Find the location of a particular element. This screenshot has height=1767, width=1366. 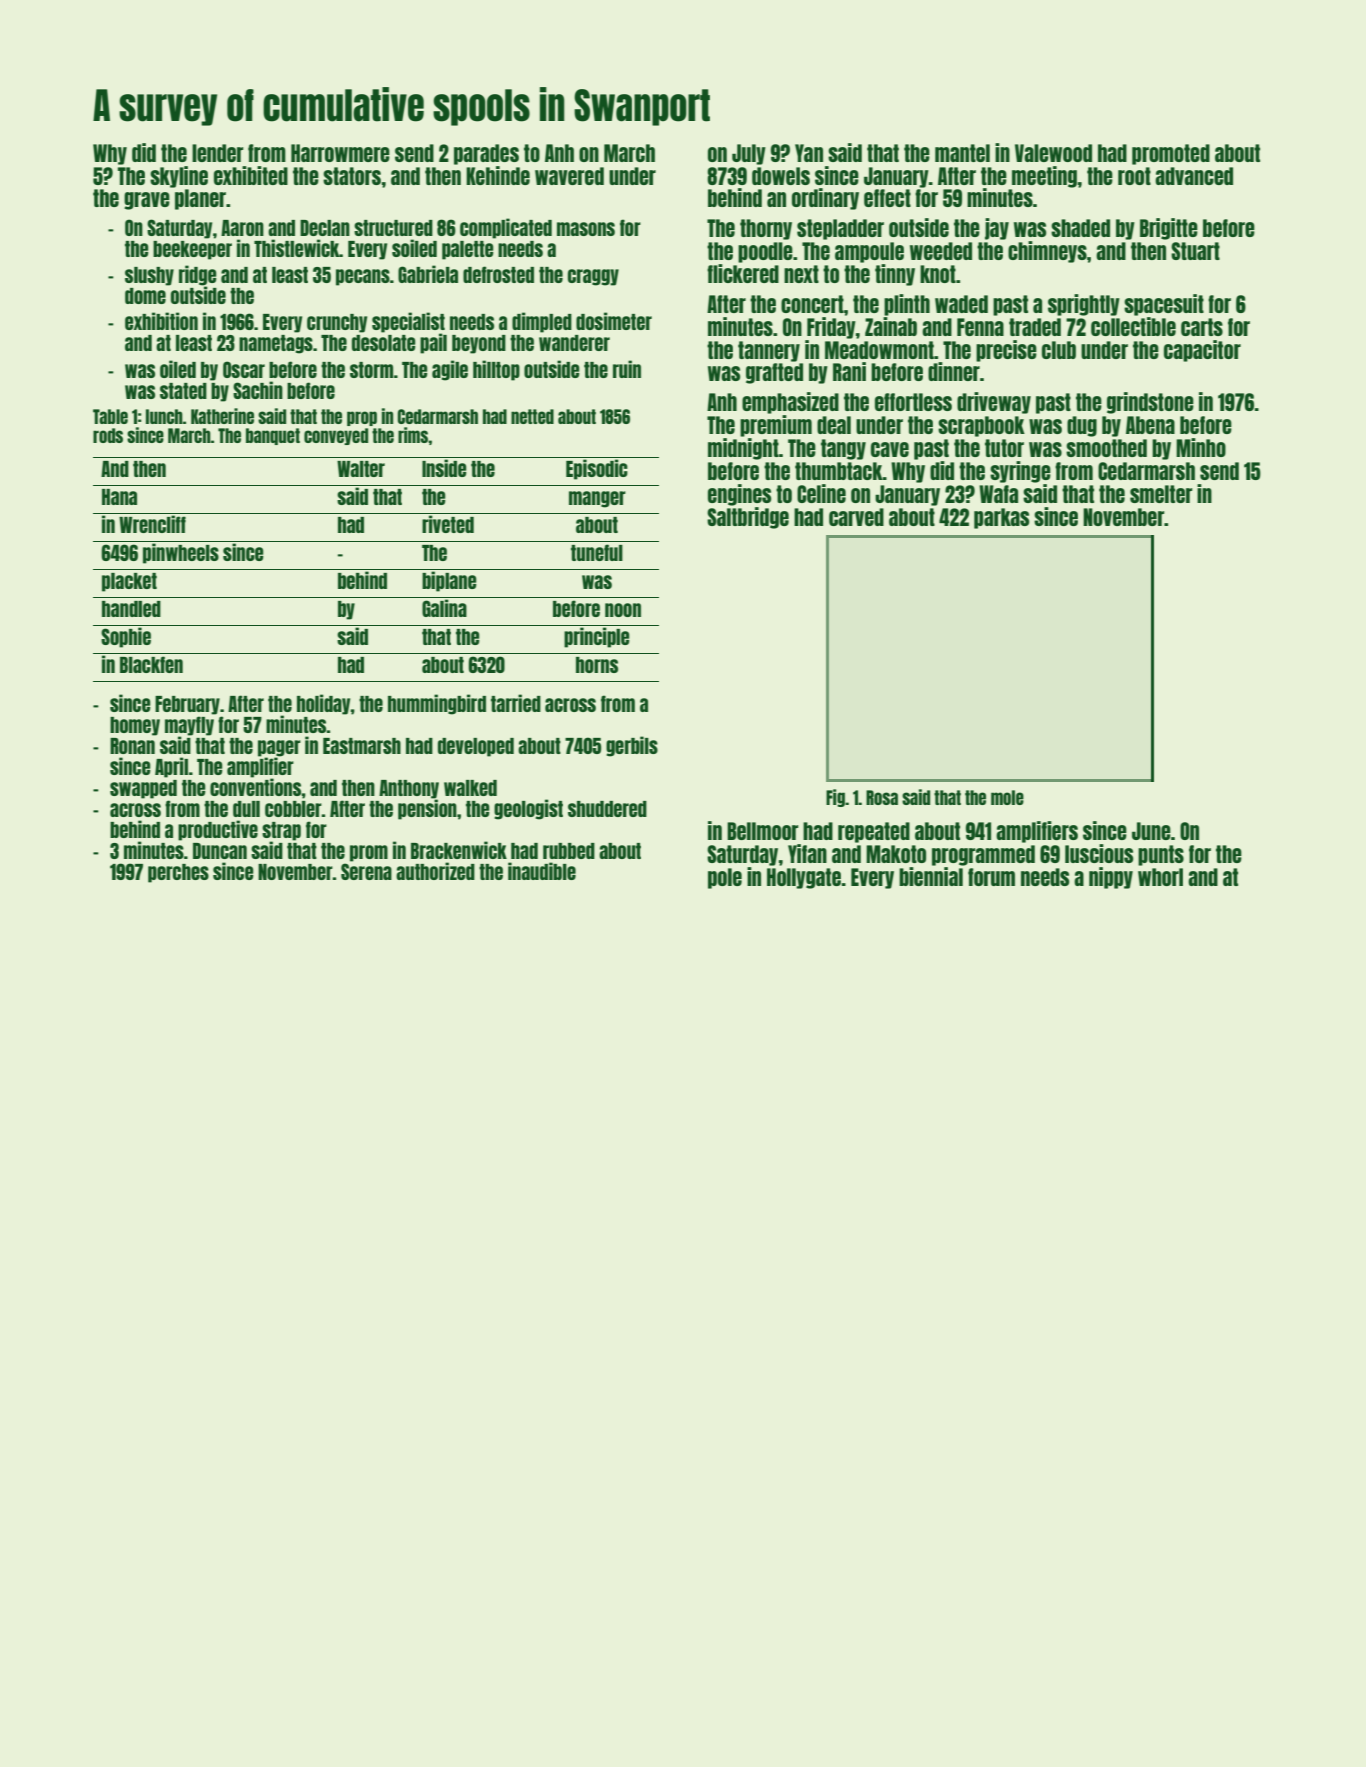

mole is located at coordinates (1007, 797).
